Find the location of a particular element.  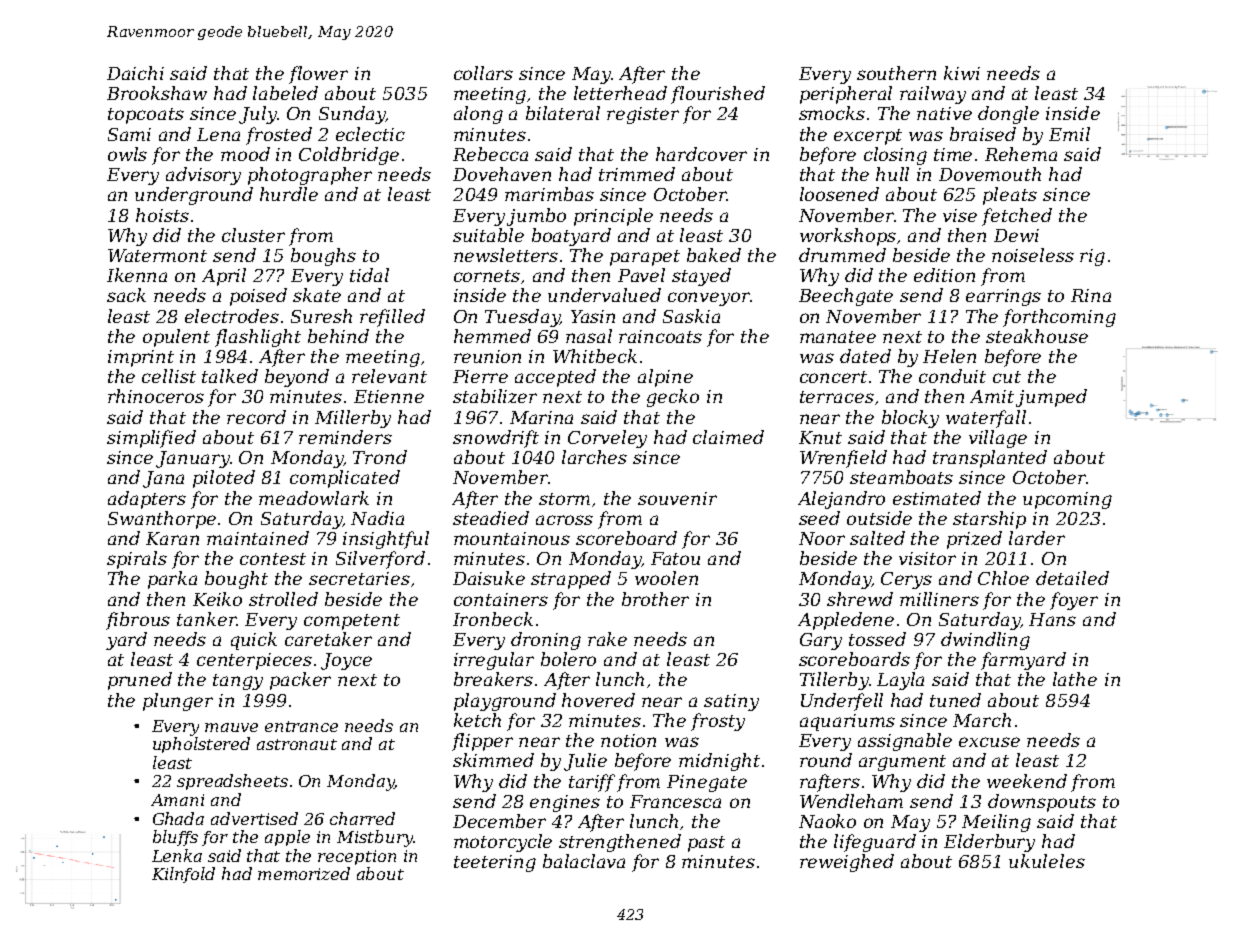

plunger is located at coordinates (178, 702).
